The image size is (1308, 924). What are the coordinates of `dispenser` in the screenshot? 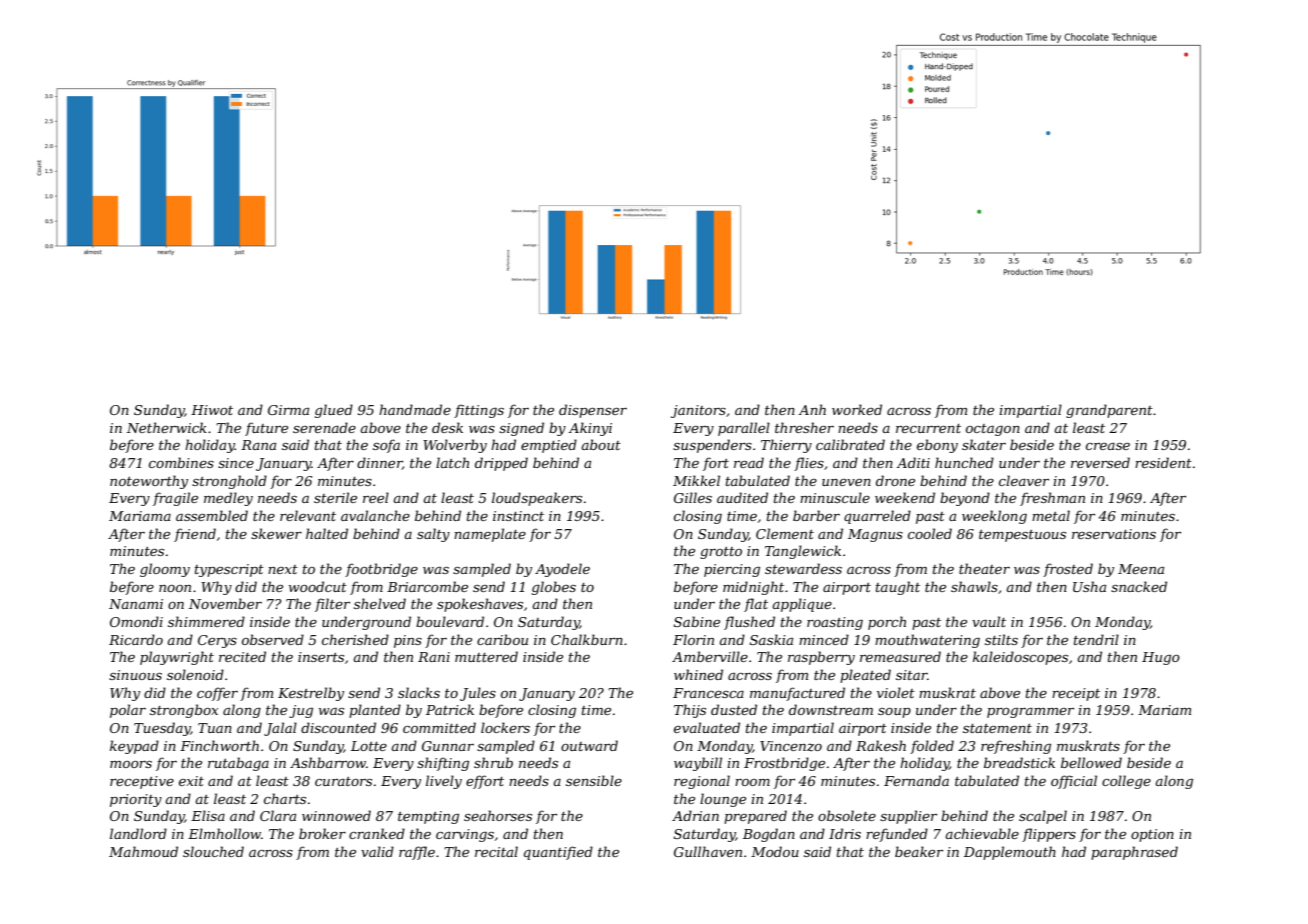 It's located at (593, 411).
